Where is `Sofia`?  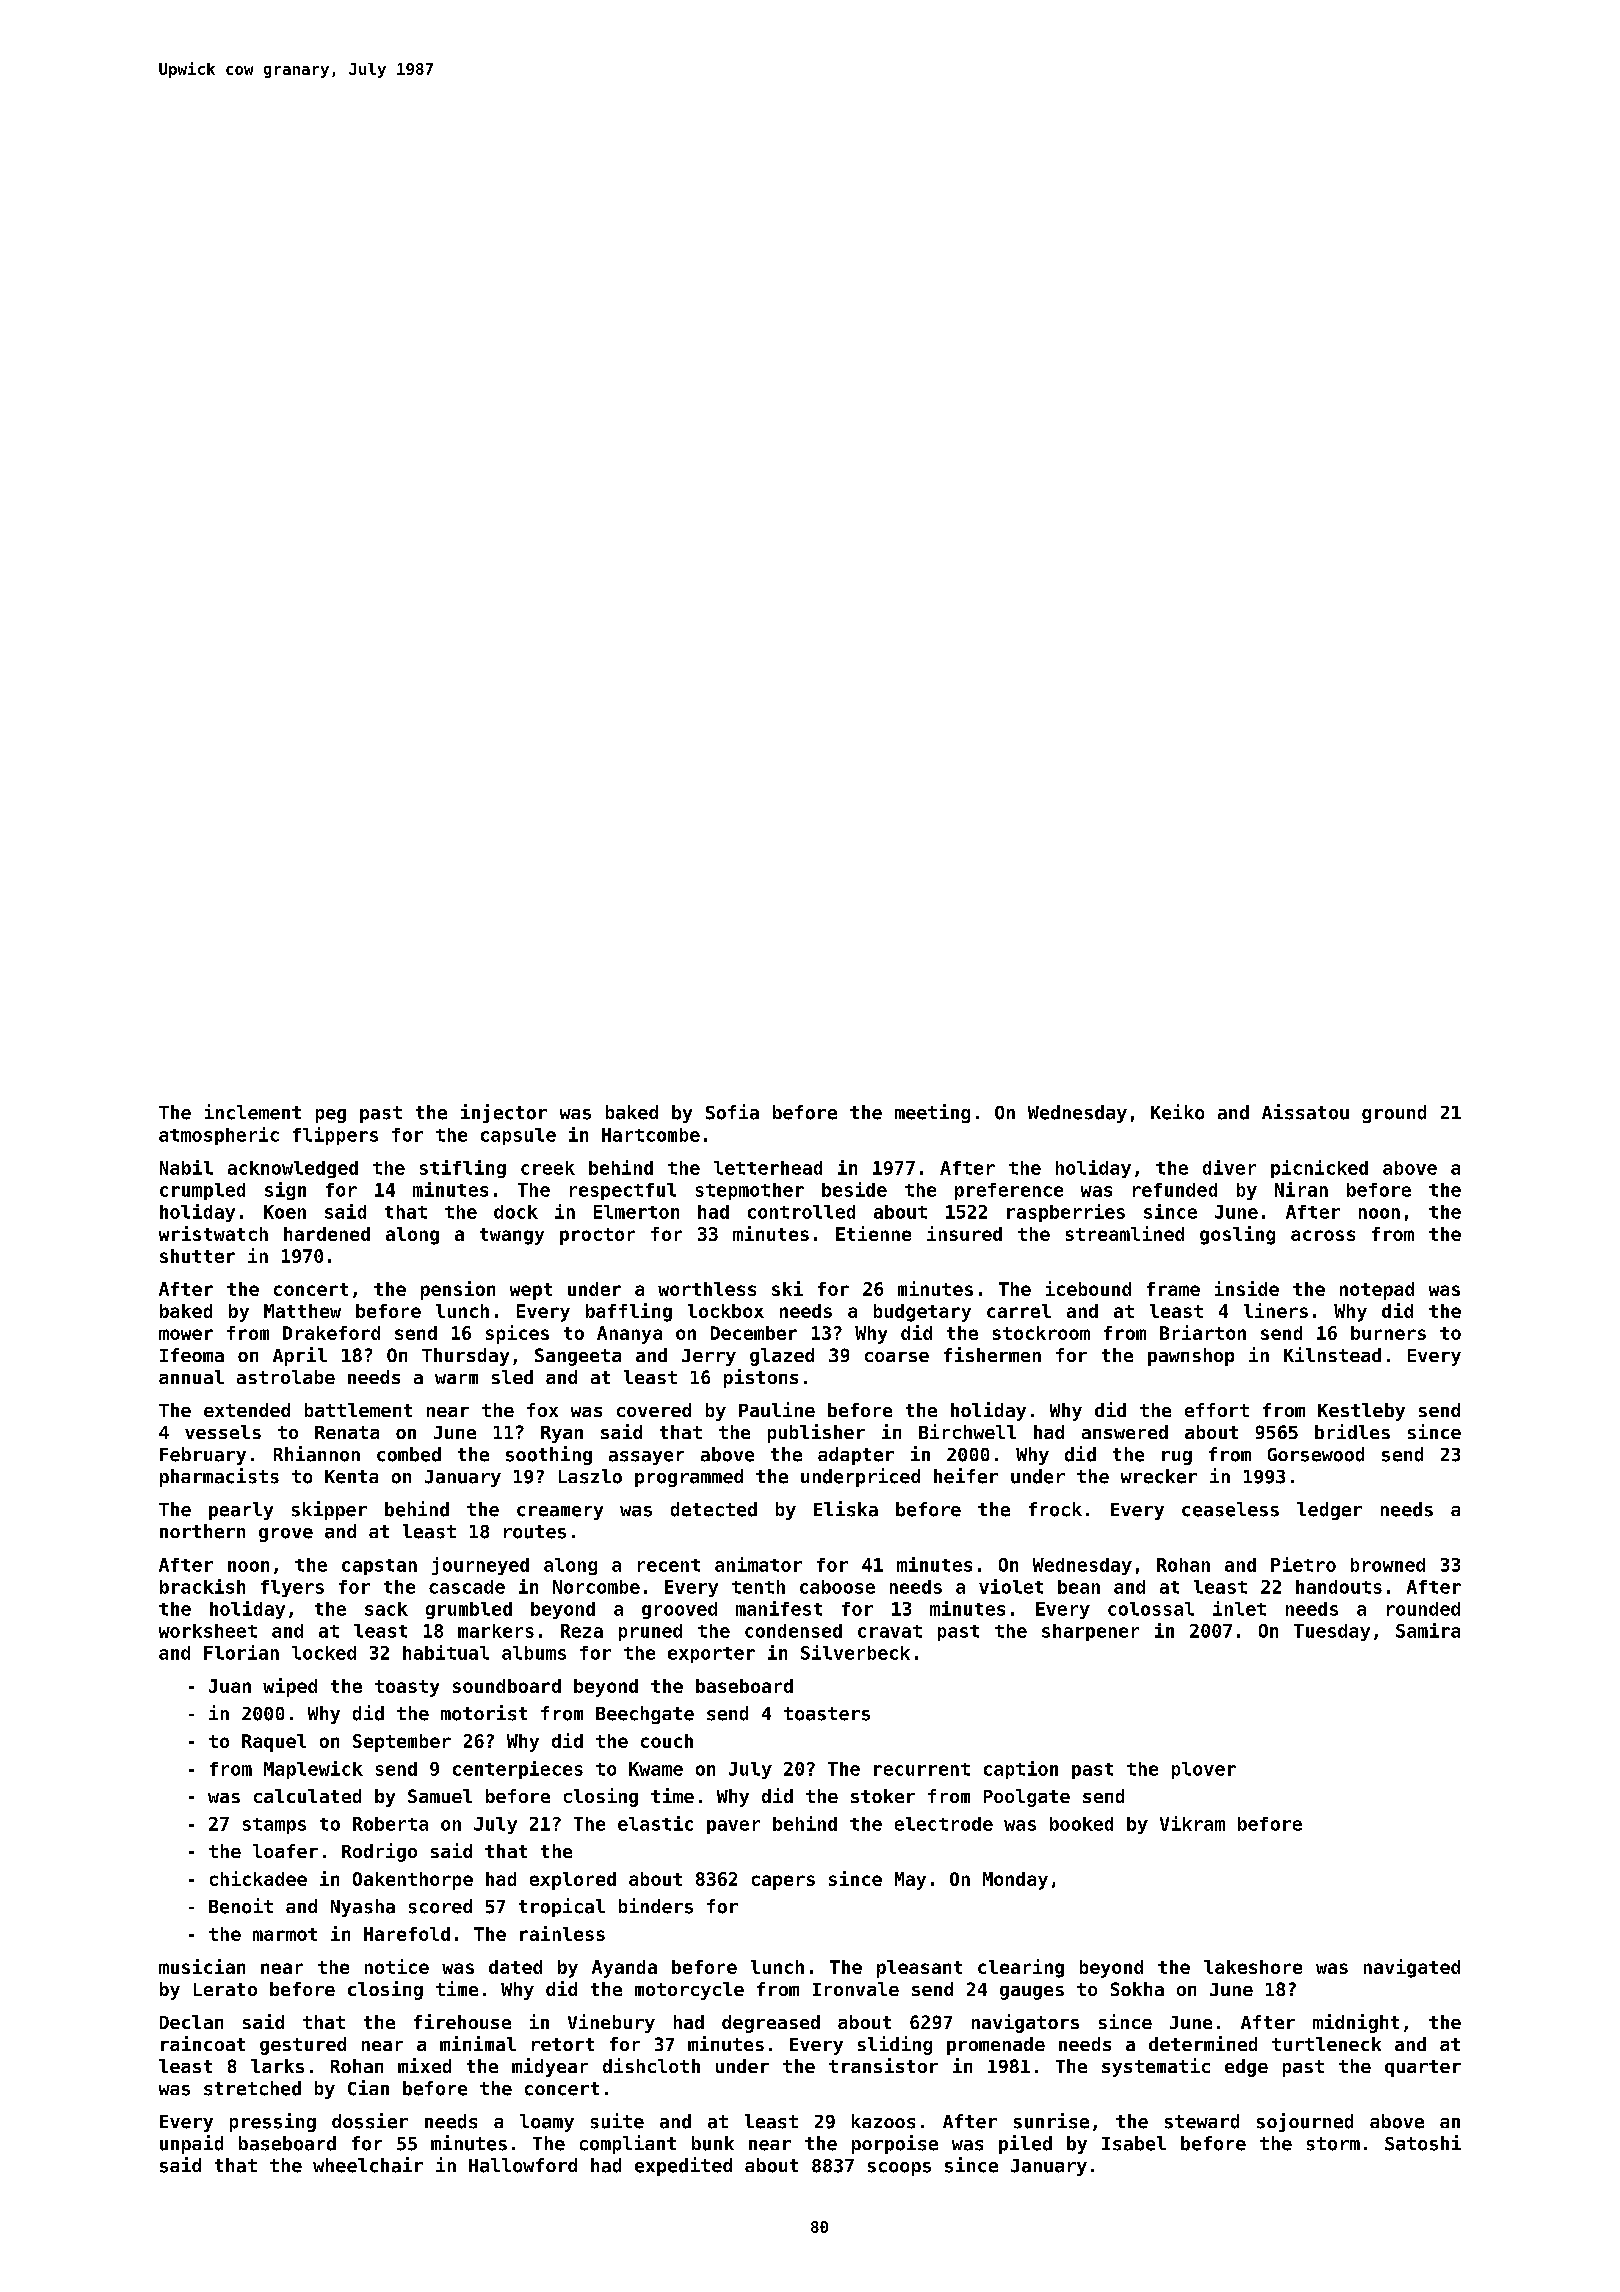
Sofia is located at coordinates (732, 1112).
